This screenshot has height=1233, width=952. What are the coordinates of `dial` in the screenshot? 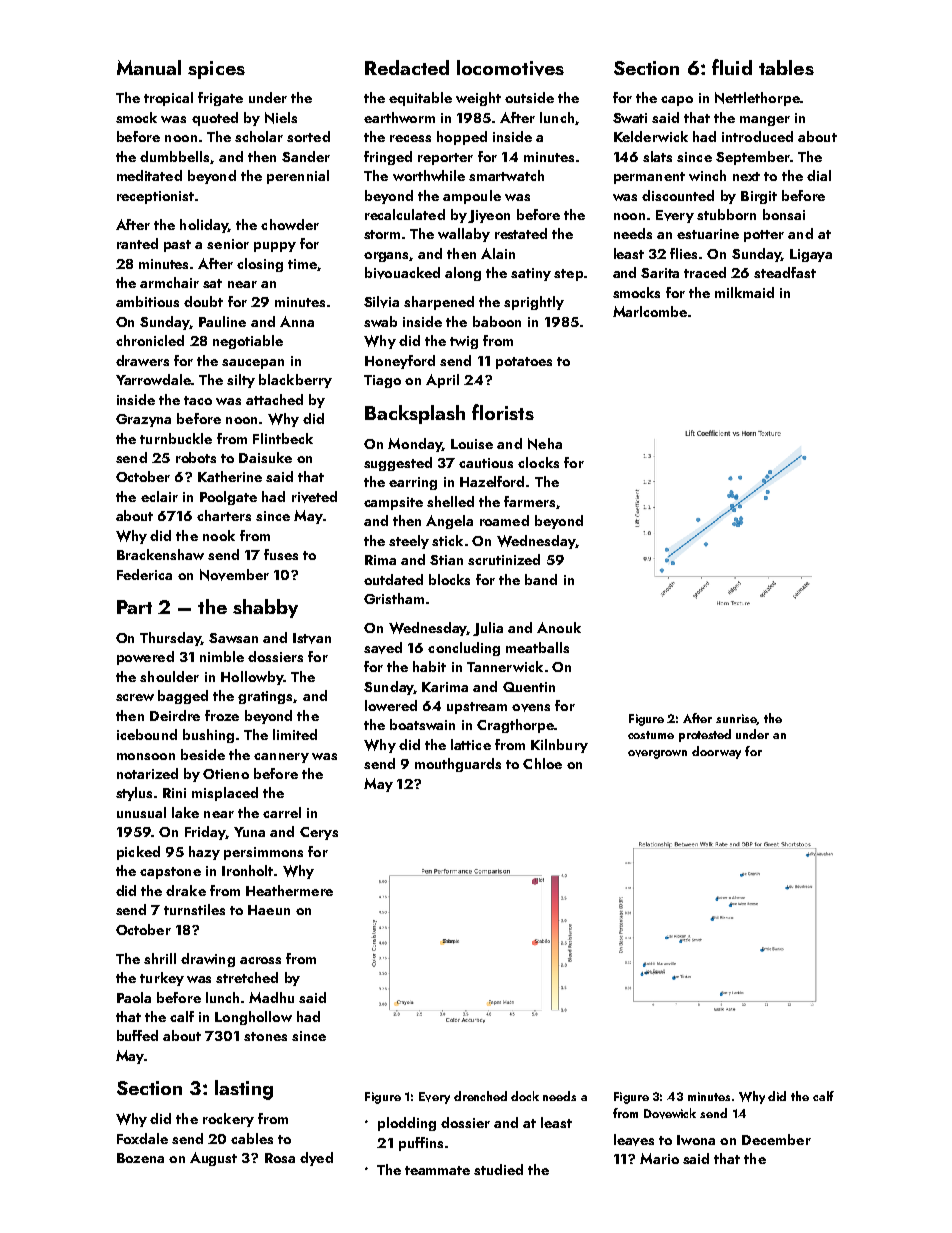 It's located at (819, 175).
